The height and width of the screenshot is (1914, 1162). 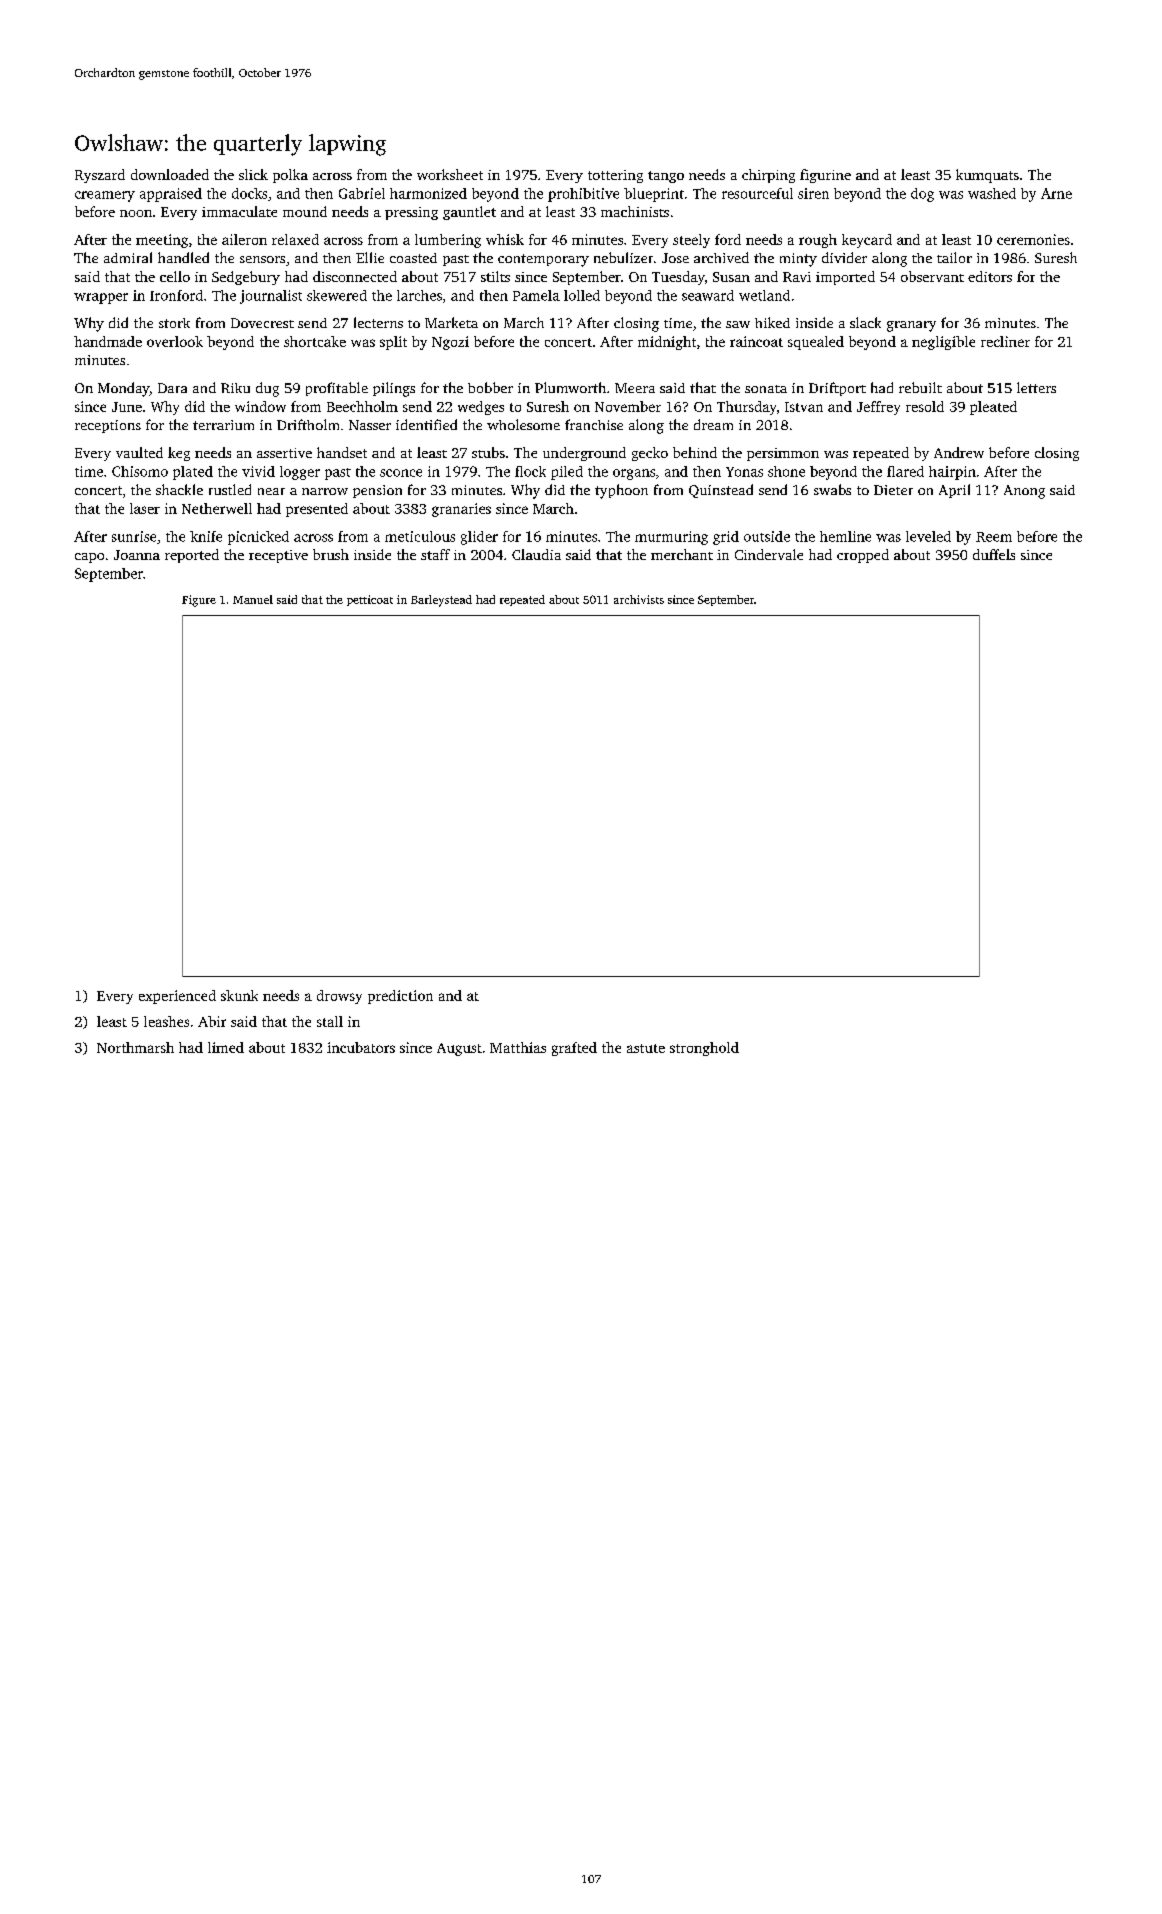 I want to click on kumquats, so click(x=987, y=176).
